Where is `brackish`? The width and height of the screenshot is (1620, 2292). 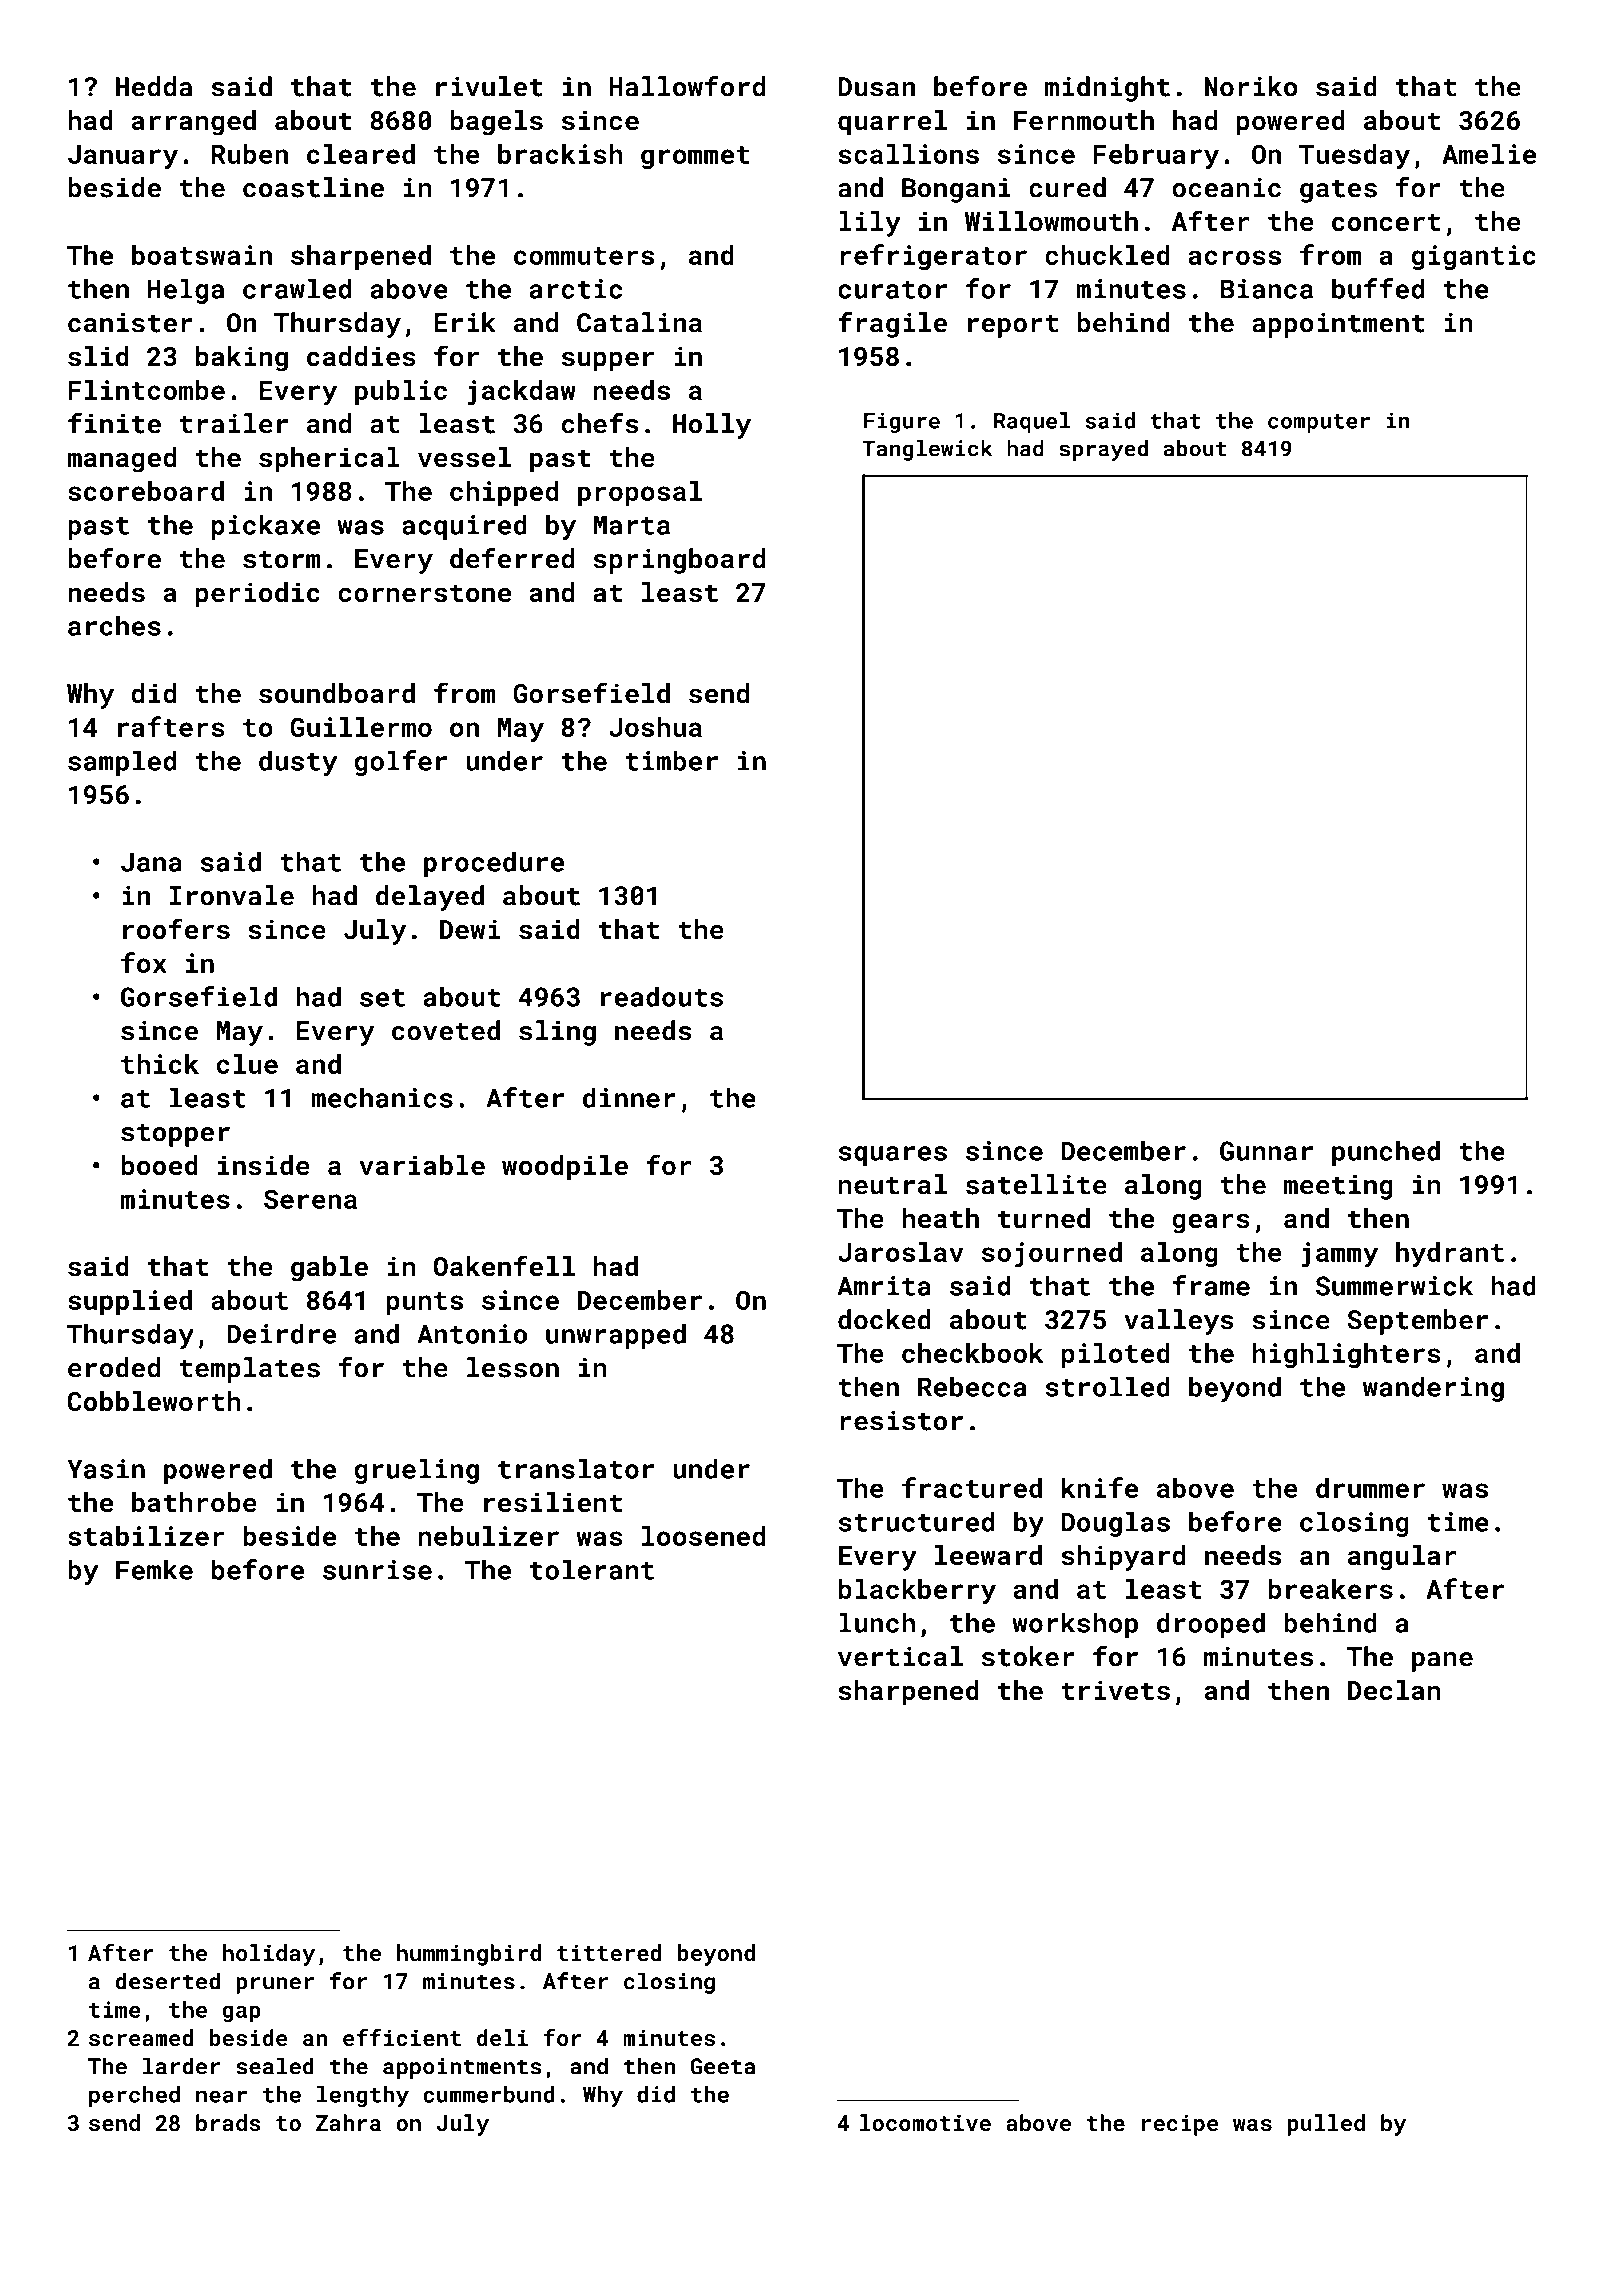
brackish is located at coordinates (560, 154).
